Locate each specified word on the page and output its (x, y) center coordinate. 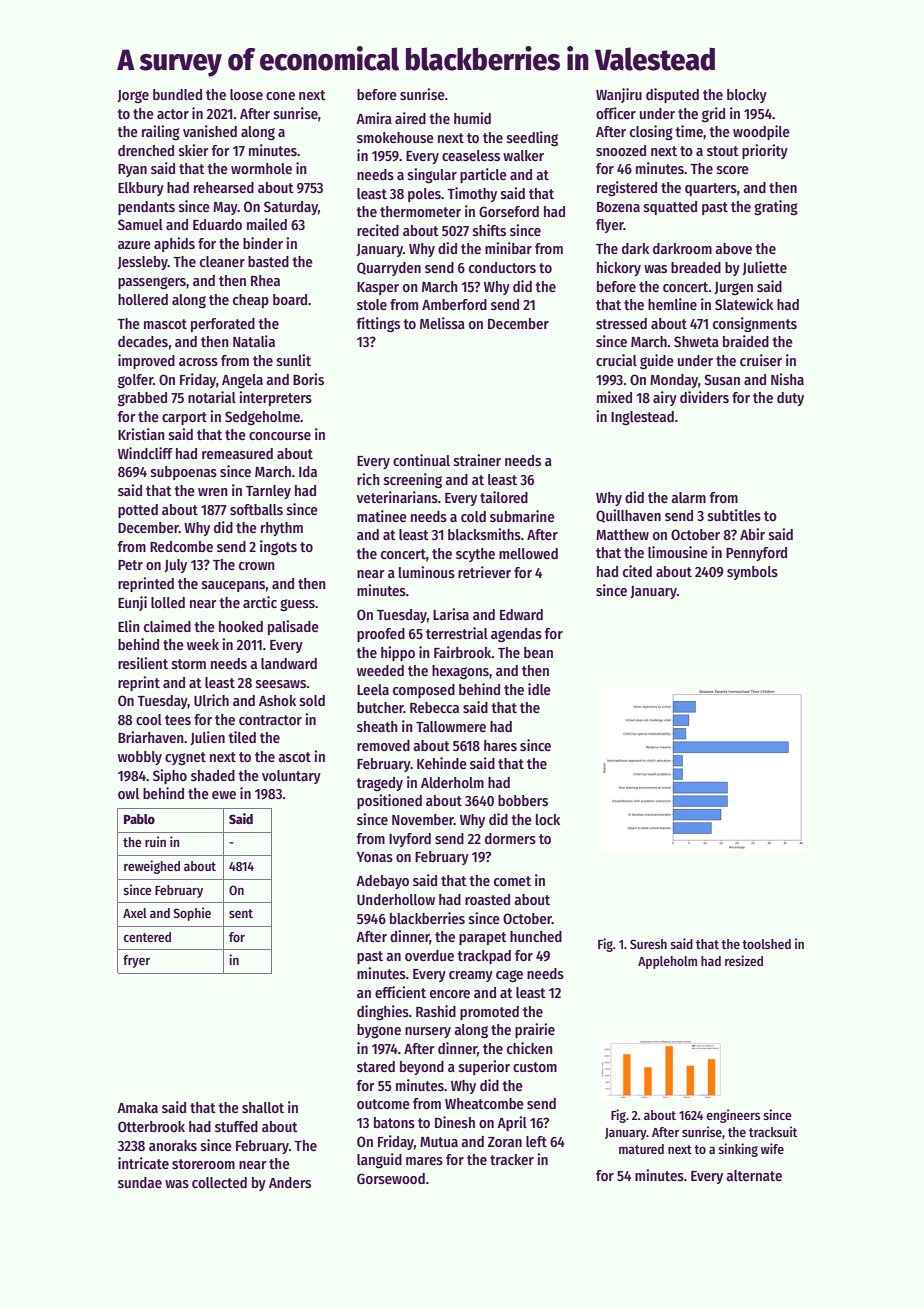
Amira (374, 118)
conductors (502, 267)
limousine (678, 552)
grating (776, 207)
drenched (146, 150)
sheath (377, 726)
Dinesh (455, 1122)
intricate (143, 1163)
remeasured (237, 453)
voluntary (291, 777)
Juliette (764, 268)
